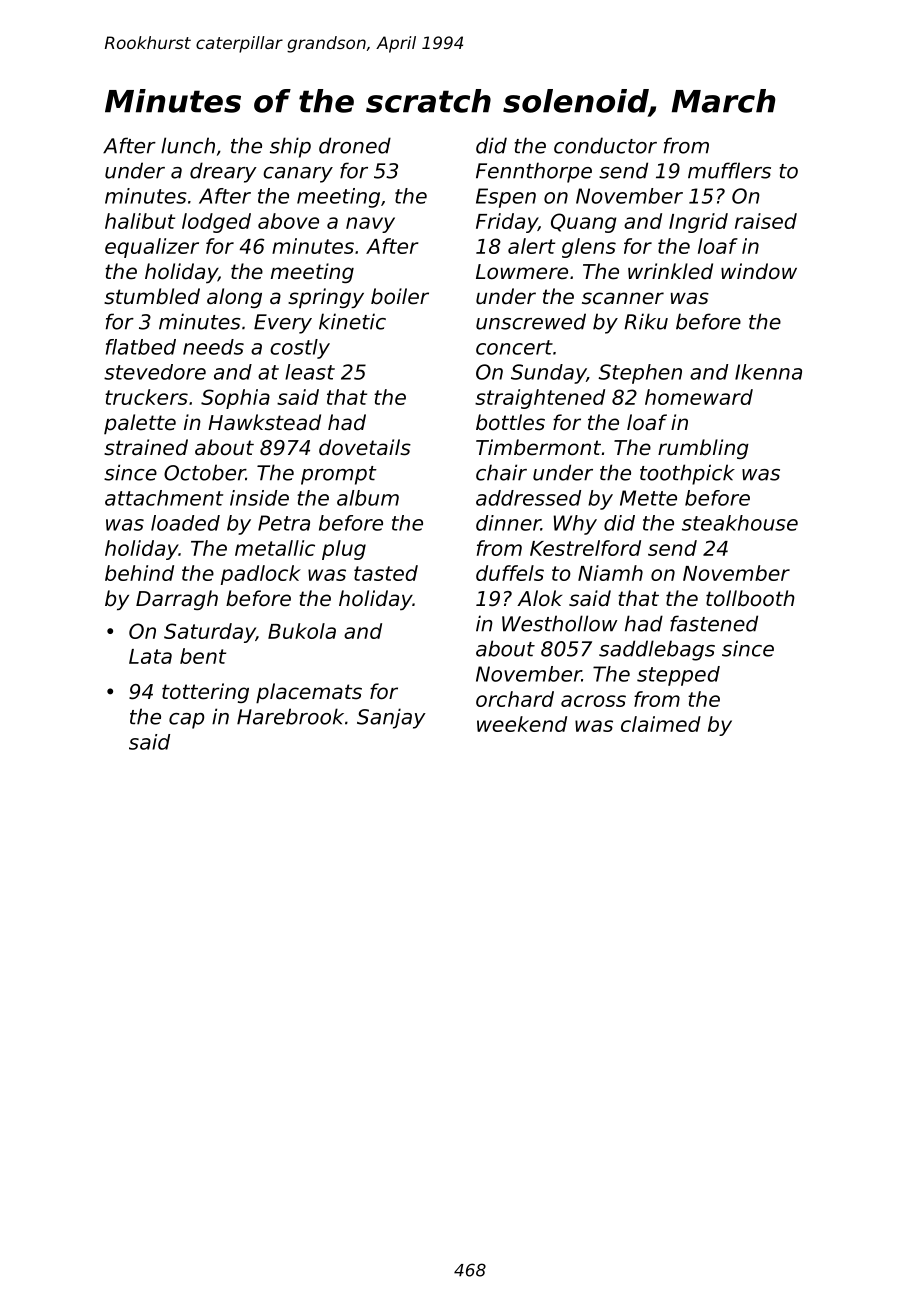  I want to click on Mette, so click(648, 498).
